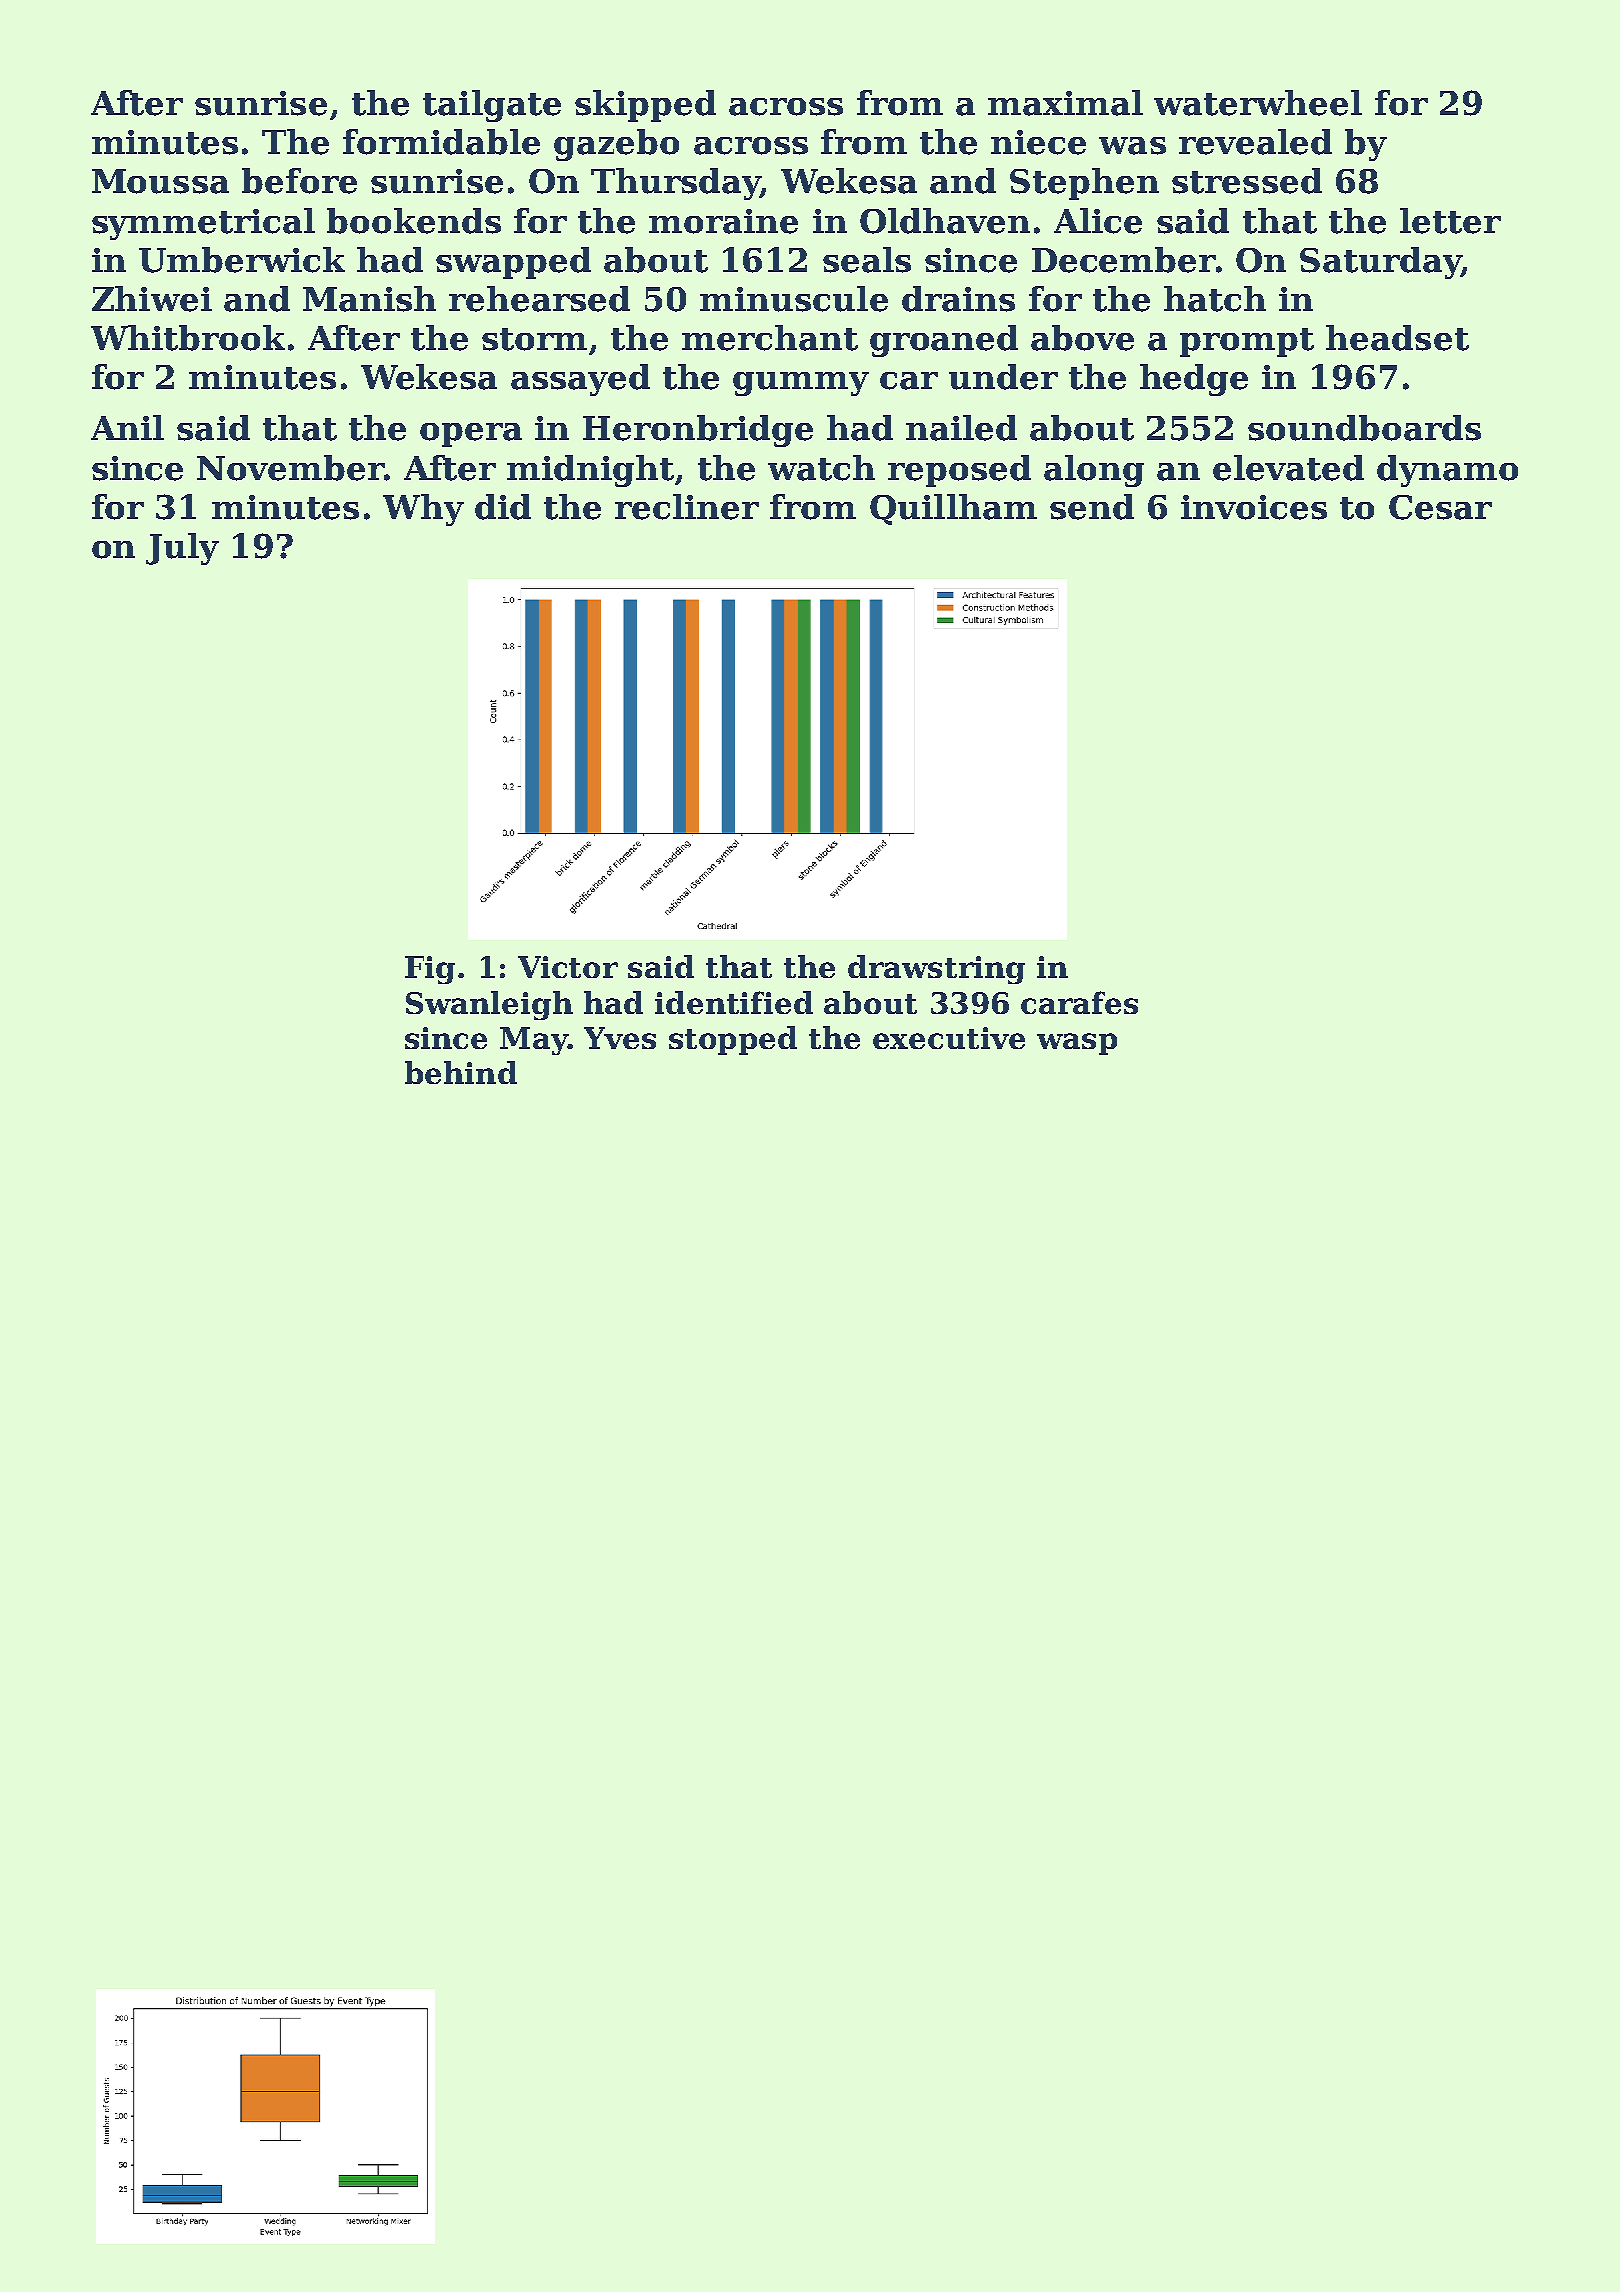  I want to click on carafes, so click(1079, 1002).
